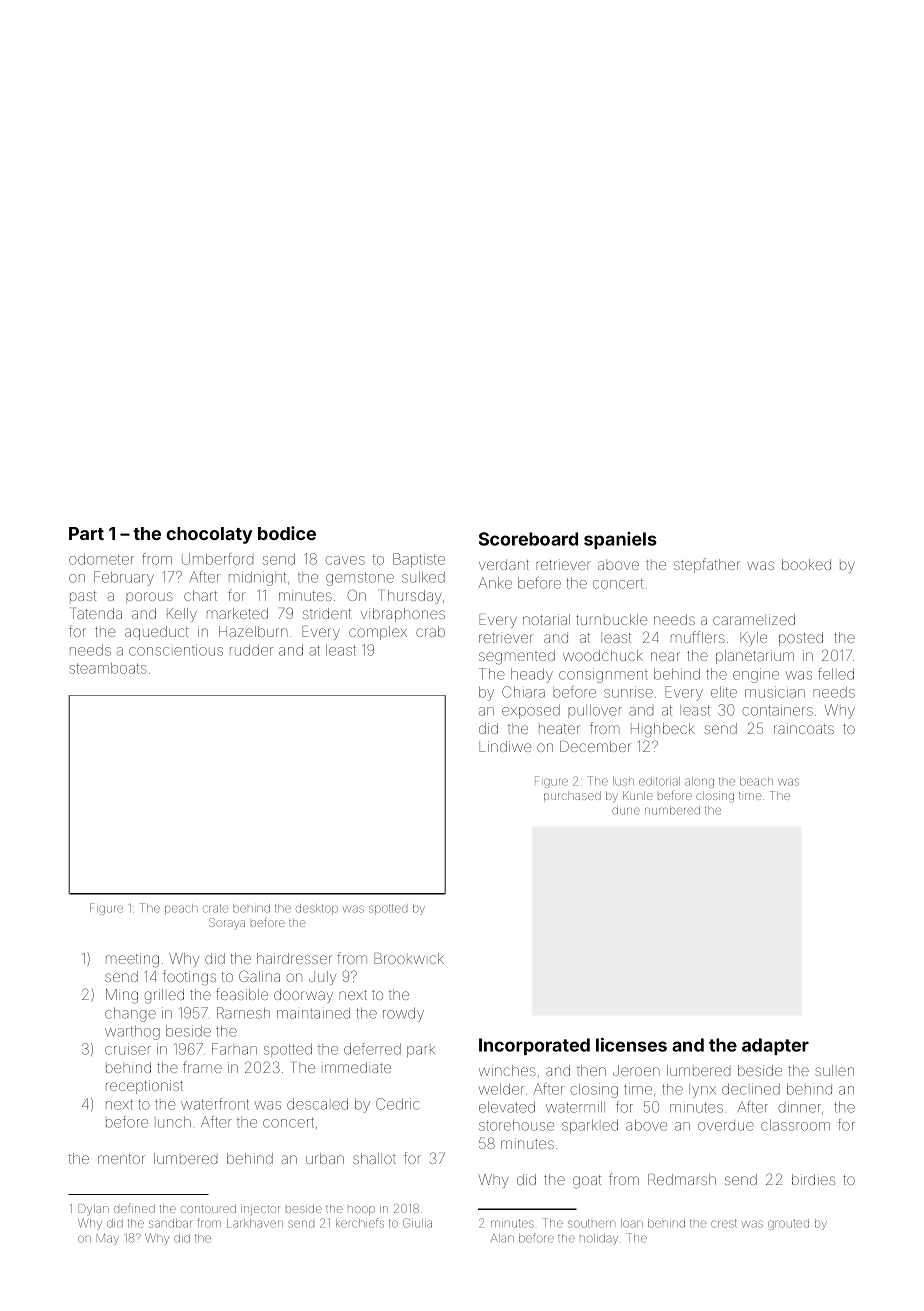 This screenshot has width=924, height=1311. I want to click on sullen, so click(834, 1070).
